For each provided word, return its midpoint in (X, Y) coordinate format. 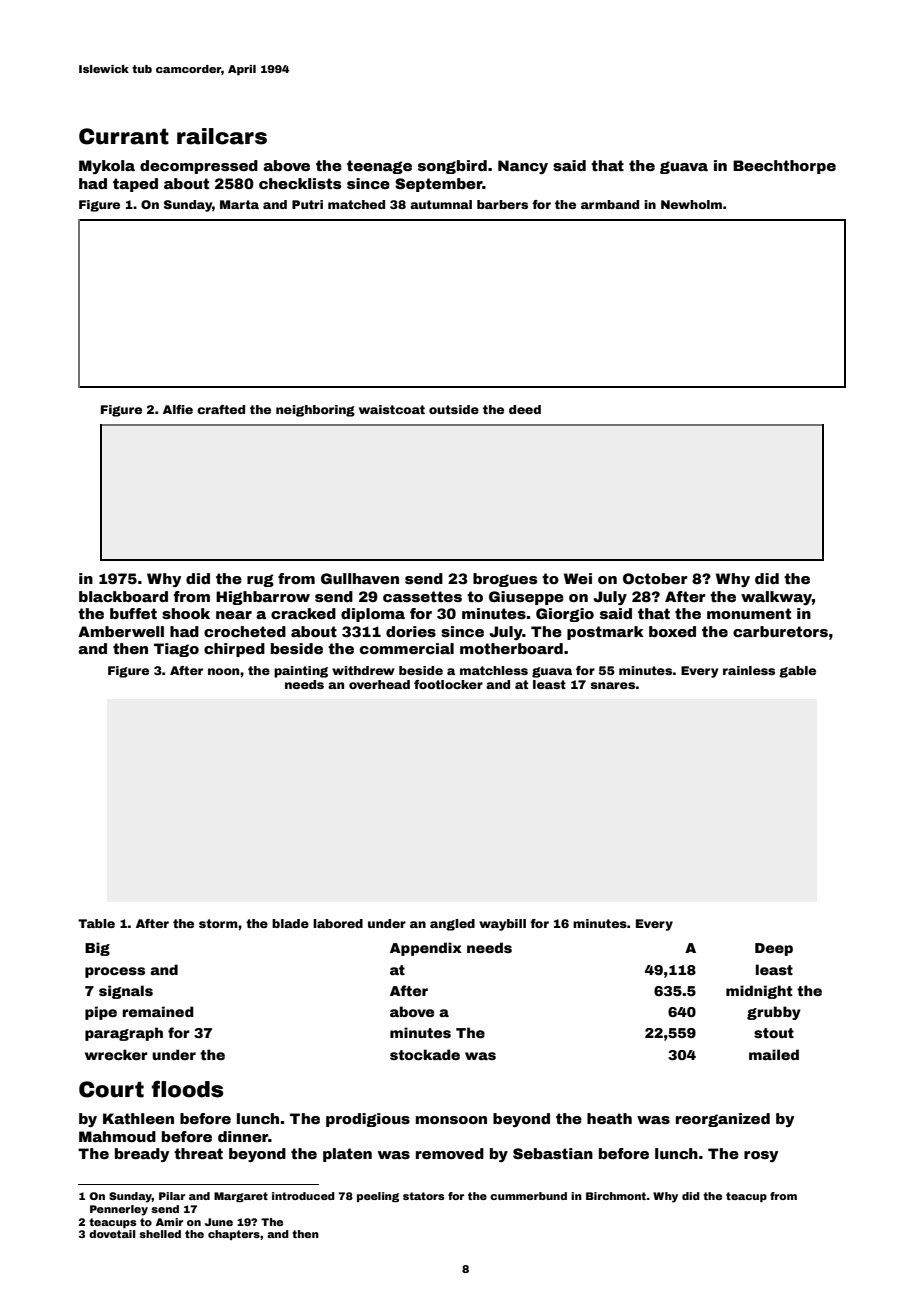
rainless (749, 670)
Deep (774, 949)
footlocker (448, 684)
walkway (776, 598)
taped (135, 185)
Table (96, 923)
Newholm (691, 204)
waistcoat (392, 409)
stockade (425, 1054)
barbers (502, 204)
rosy (761, 1156)
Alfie (178, 409)
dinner (243, 1136)
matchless (494, 670)
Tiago (176, 650)
